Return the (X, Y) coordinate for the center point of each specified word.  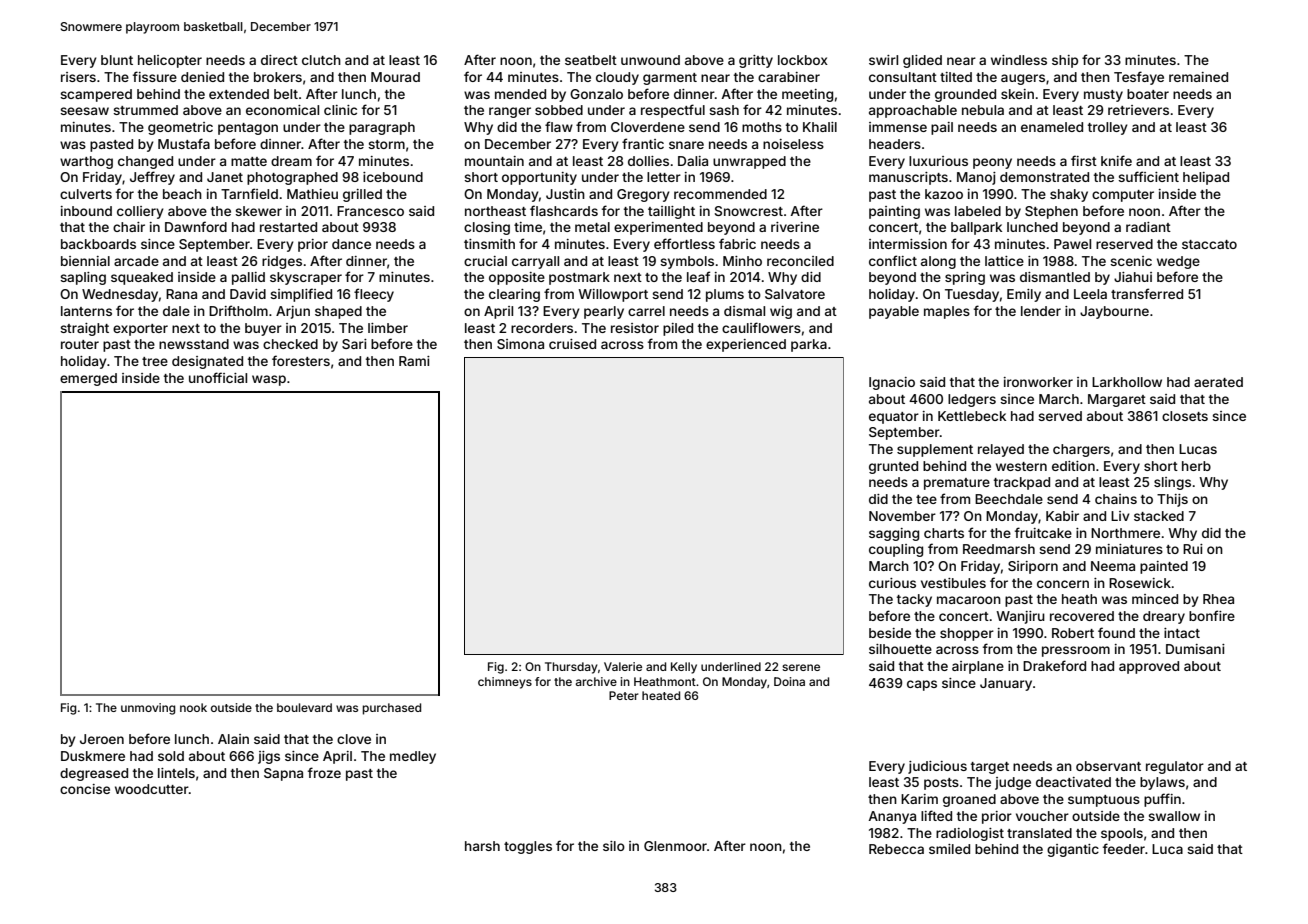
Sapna (283, 774)
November (902, 516)
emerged (88, 379)
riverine (795, 227)
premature (957, 484)
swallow (1174, 816)
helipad (1206, 178)
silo (614, 846)
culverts (86, 194)
